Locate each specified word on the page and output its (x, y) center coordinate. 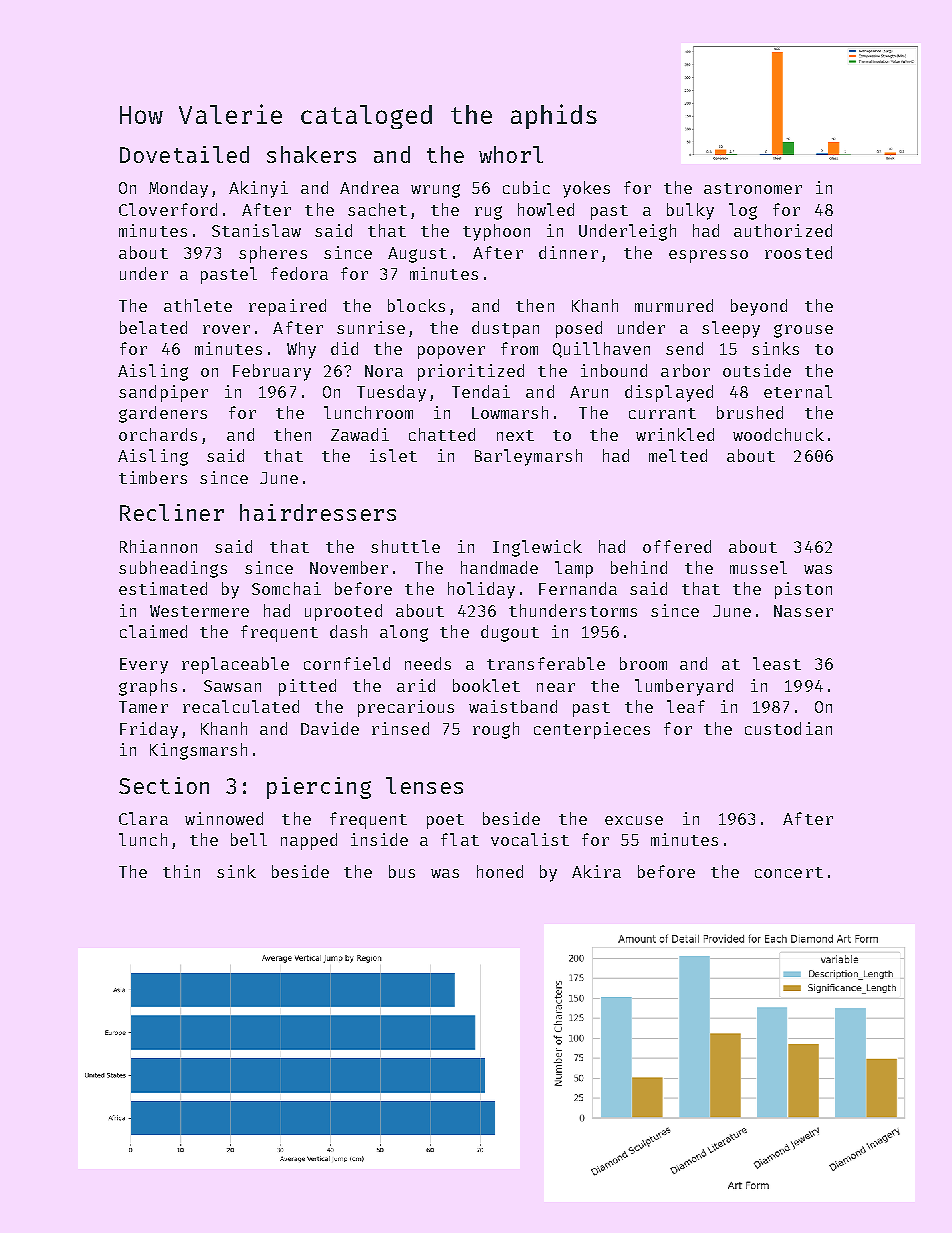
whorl (511, 154)
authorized (783, 230)
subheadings (173, 569)
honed (500, 871)
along (404, 633)
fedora (299, 273)
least (777, 663)
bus (402, 871)
